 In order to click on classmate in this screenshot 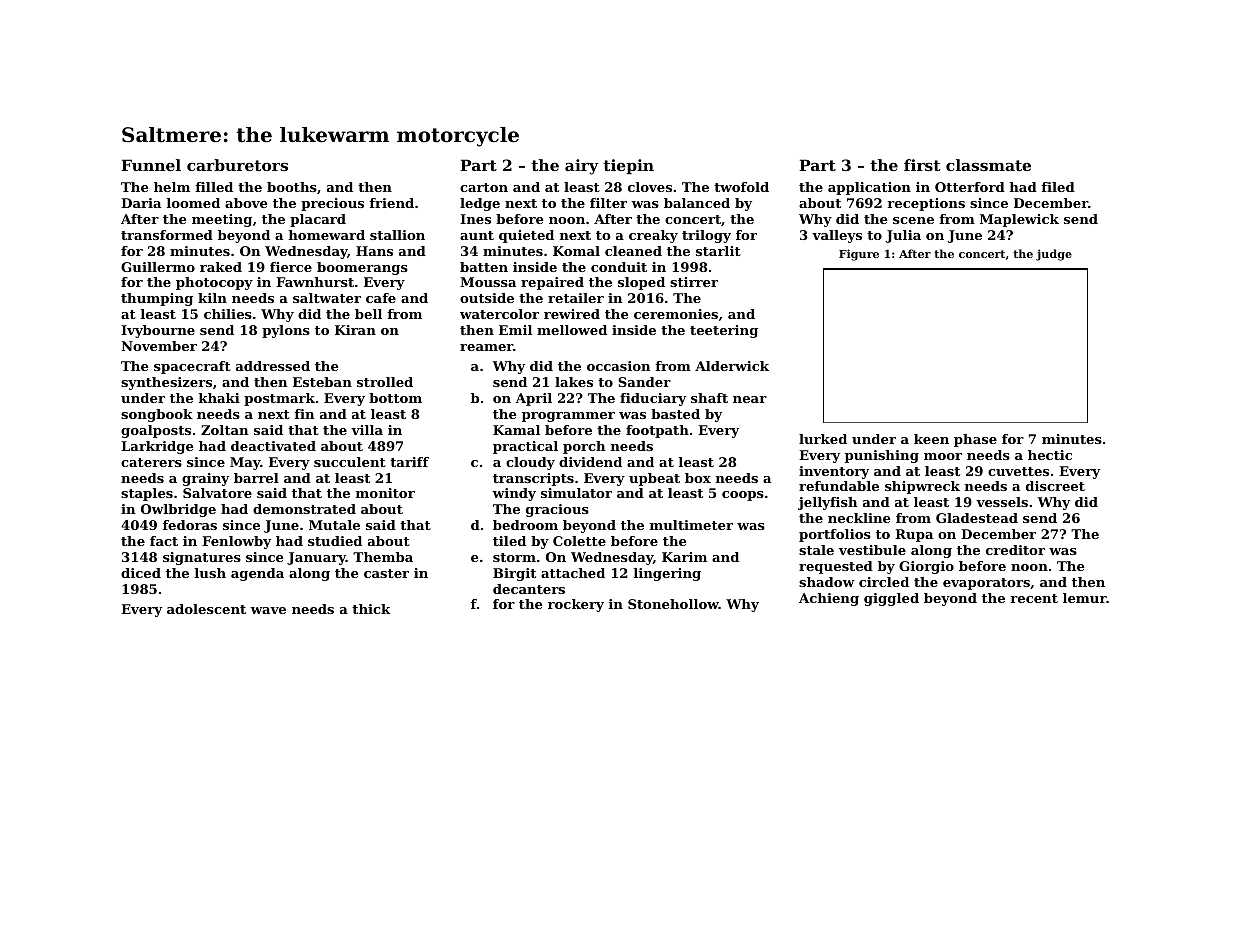, I will do `click(988, 165)`.
